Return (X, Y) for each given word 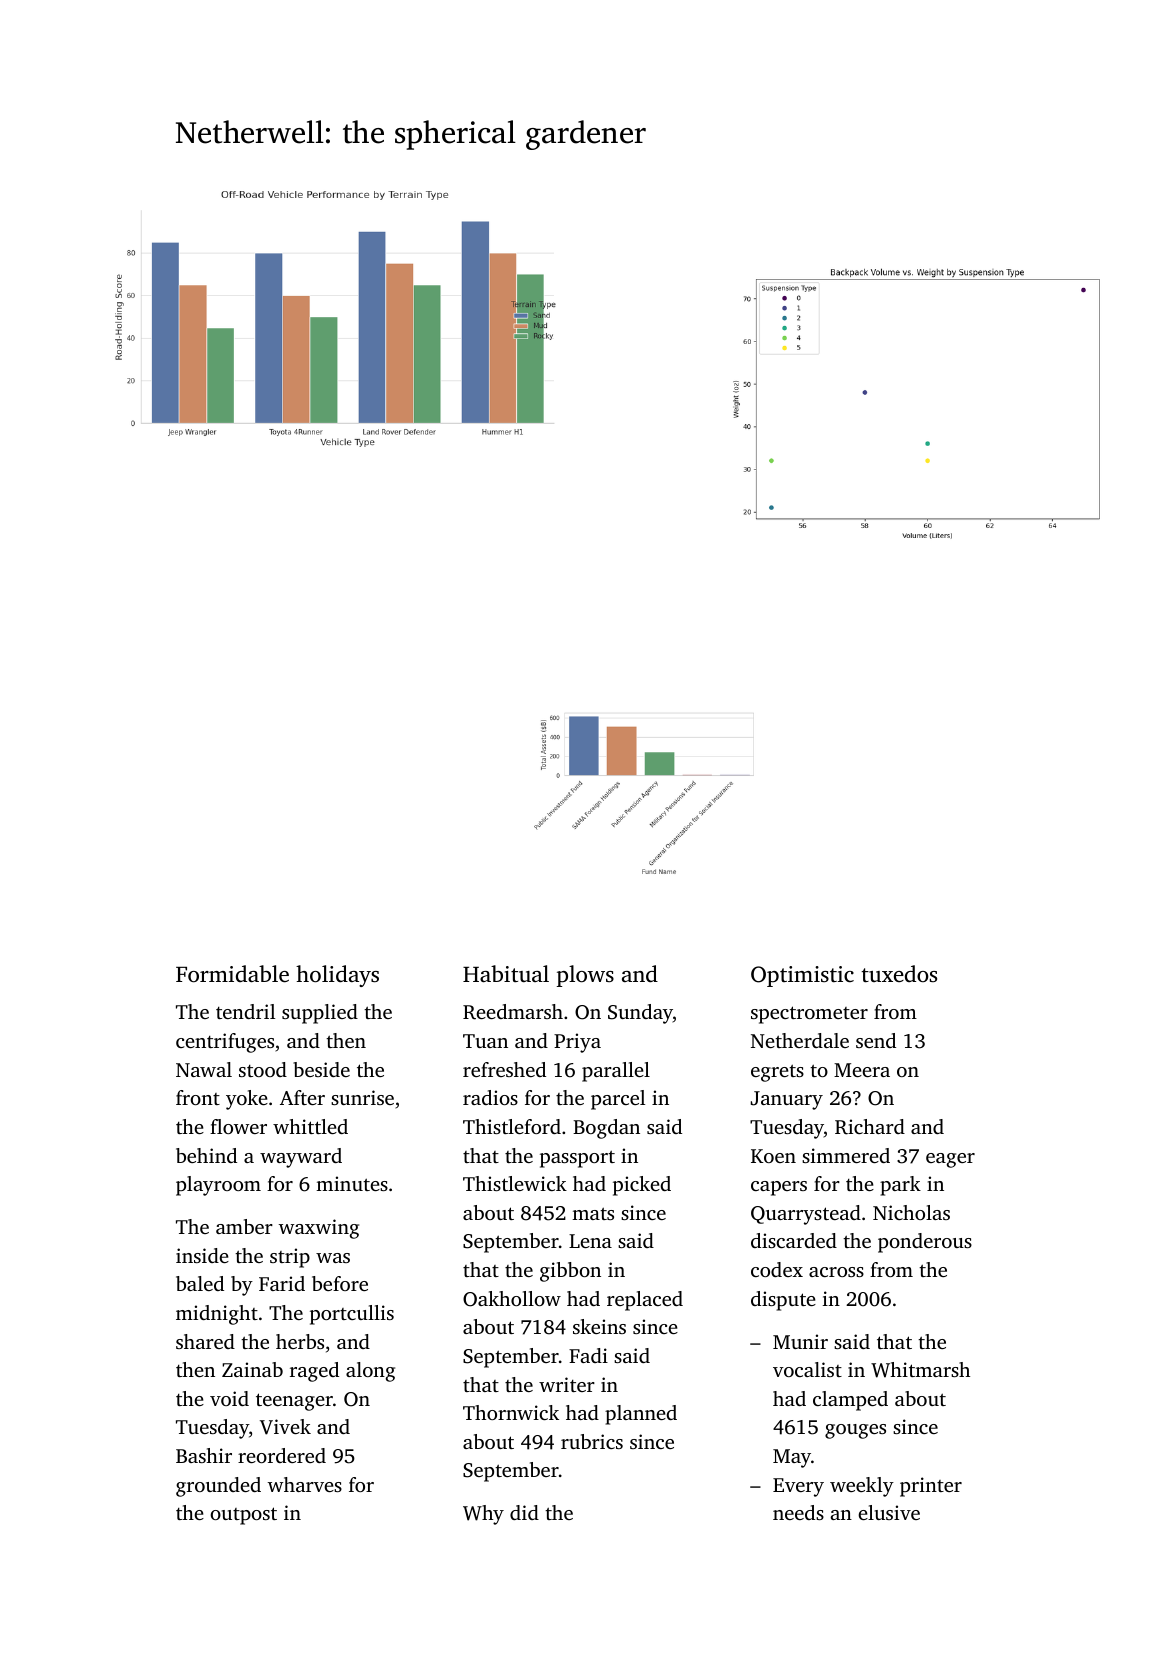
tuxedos (899, 973)
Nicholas (911, 1212)
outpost (243, 1516)
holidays (337, 976)
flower (238, 1126)
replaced (645, 1301)
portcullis (352, 1315)
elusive (889, 1512)
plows (585, 976)
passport (577, 1159)
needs (798, 1512)
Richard (870, 1127)
